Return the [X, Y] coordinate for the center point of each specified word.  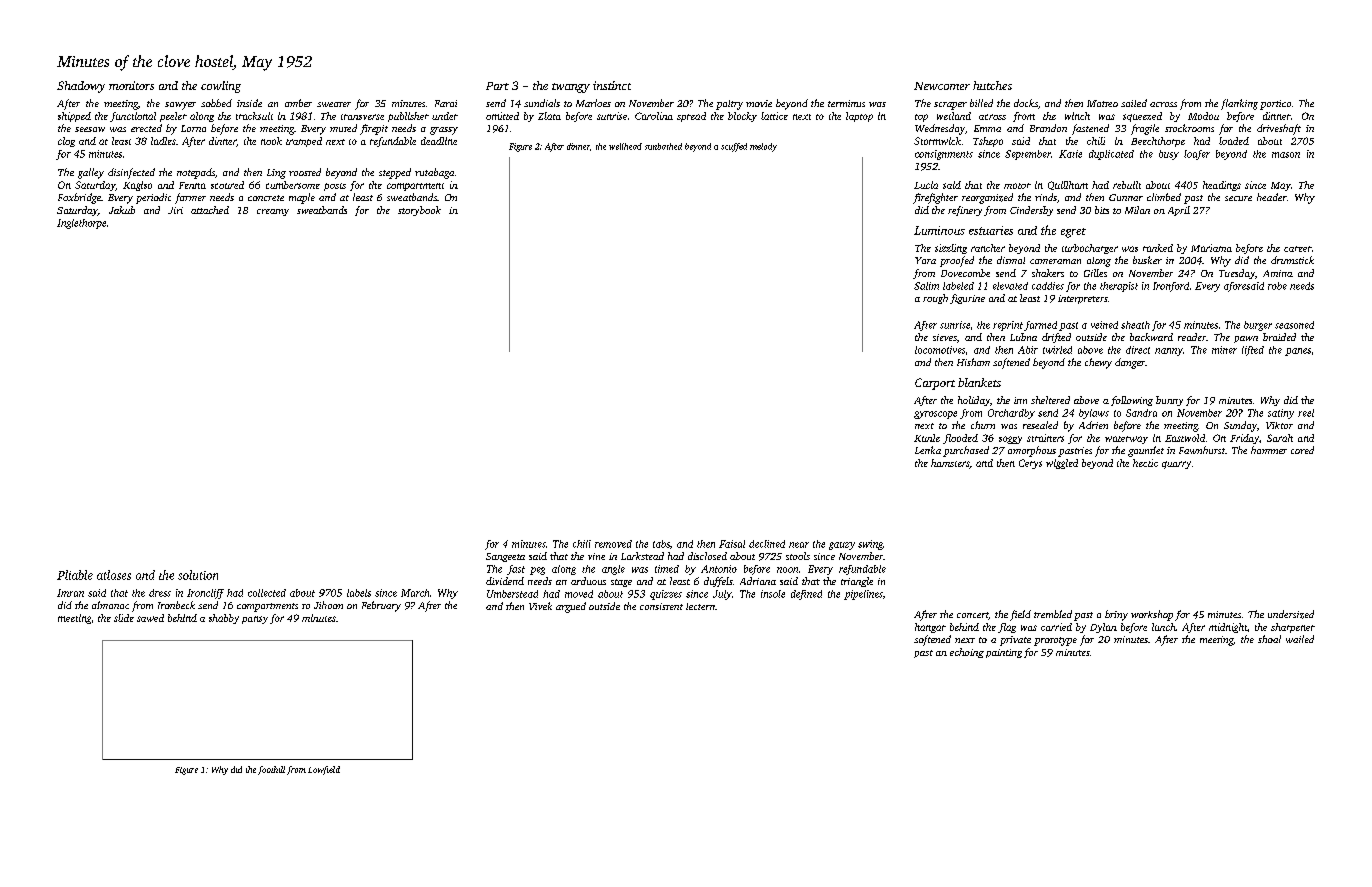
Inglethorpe [81, 224]
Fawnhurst [1202, 450]
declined [767, 544]
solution [198, 575]
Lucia [926, 185]
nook [271, 141]
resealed [1040, 425]
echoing [967, 653]
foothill [271, 770]
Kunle [927, 438]
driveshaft [1279, 129]
